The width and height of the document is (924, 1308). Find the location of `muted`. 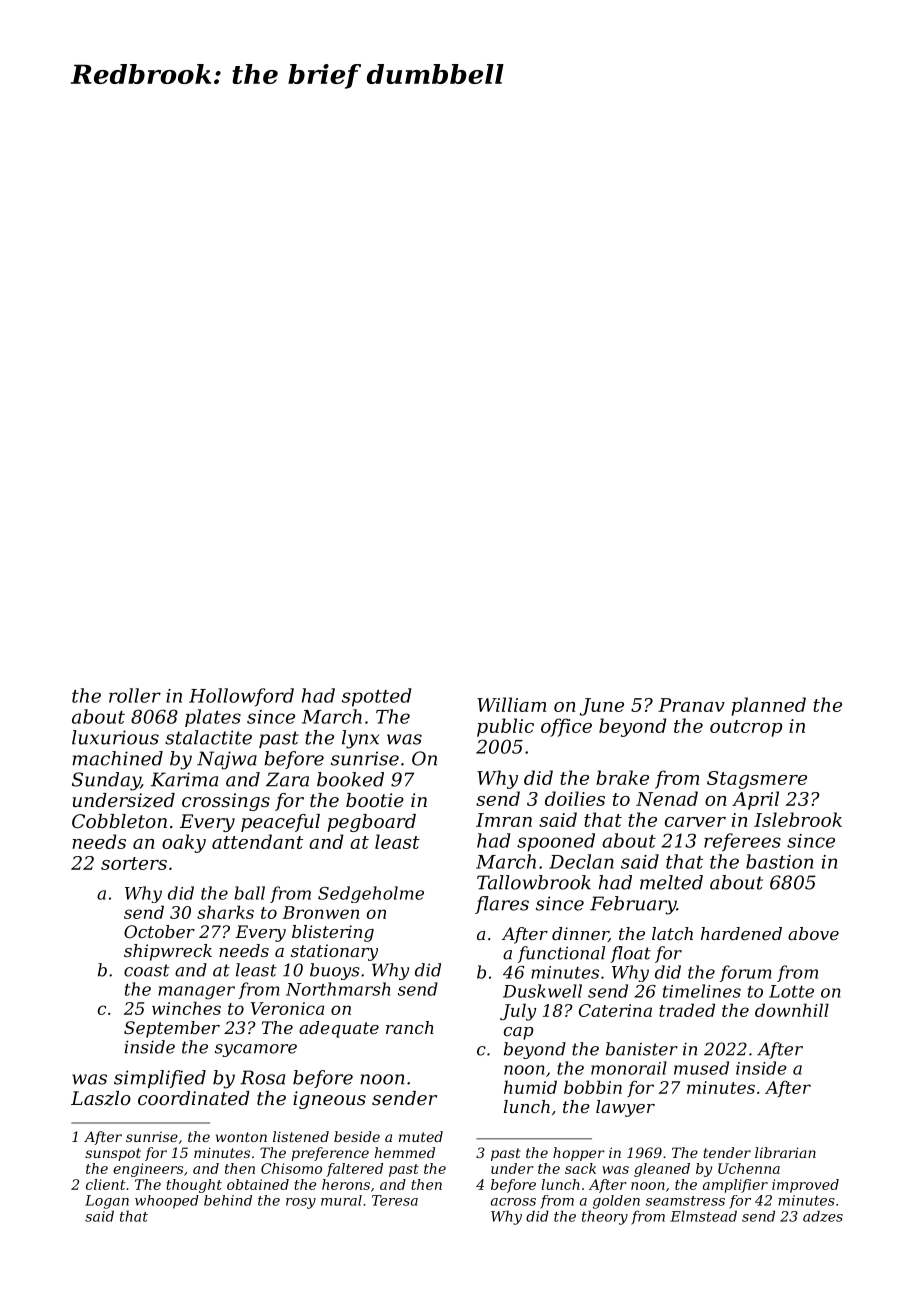

muted is located at coordinates (421, 1136).
